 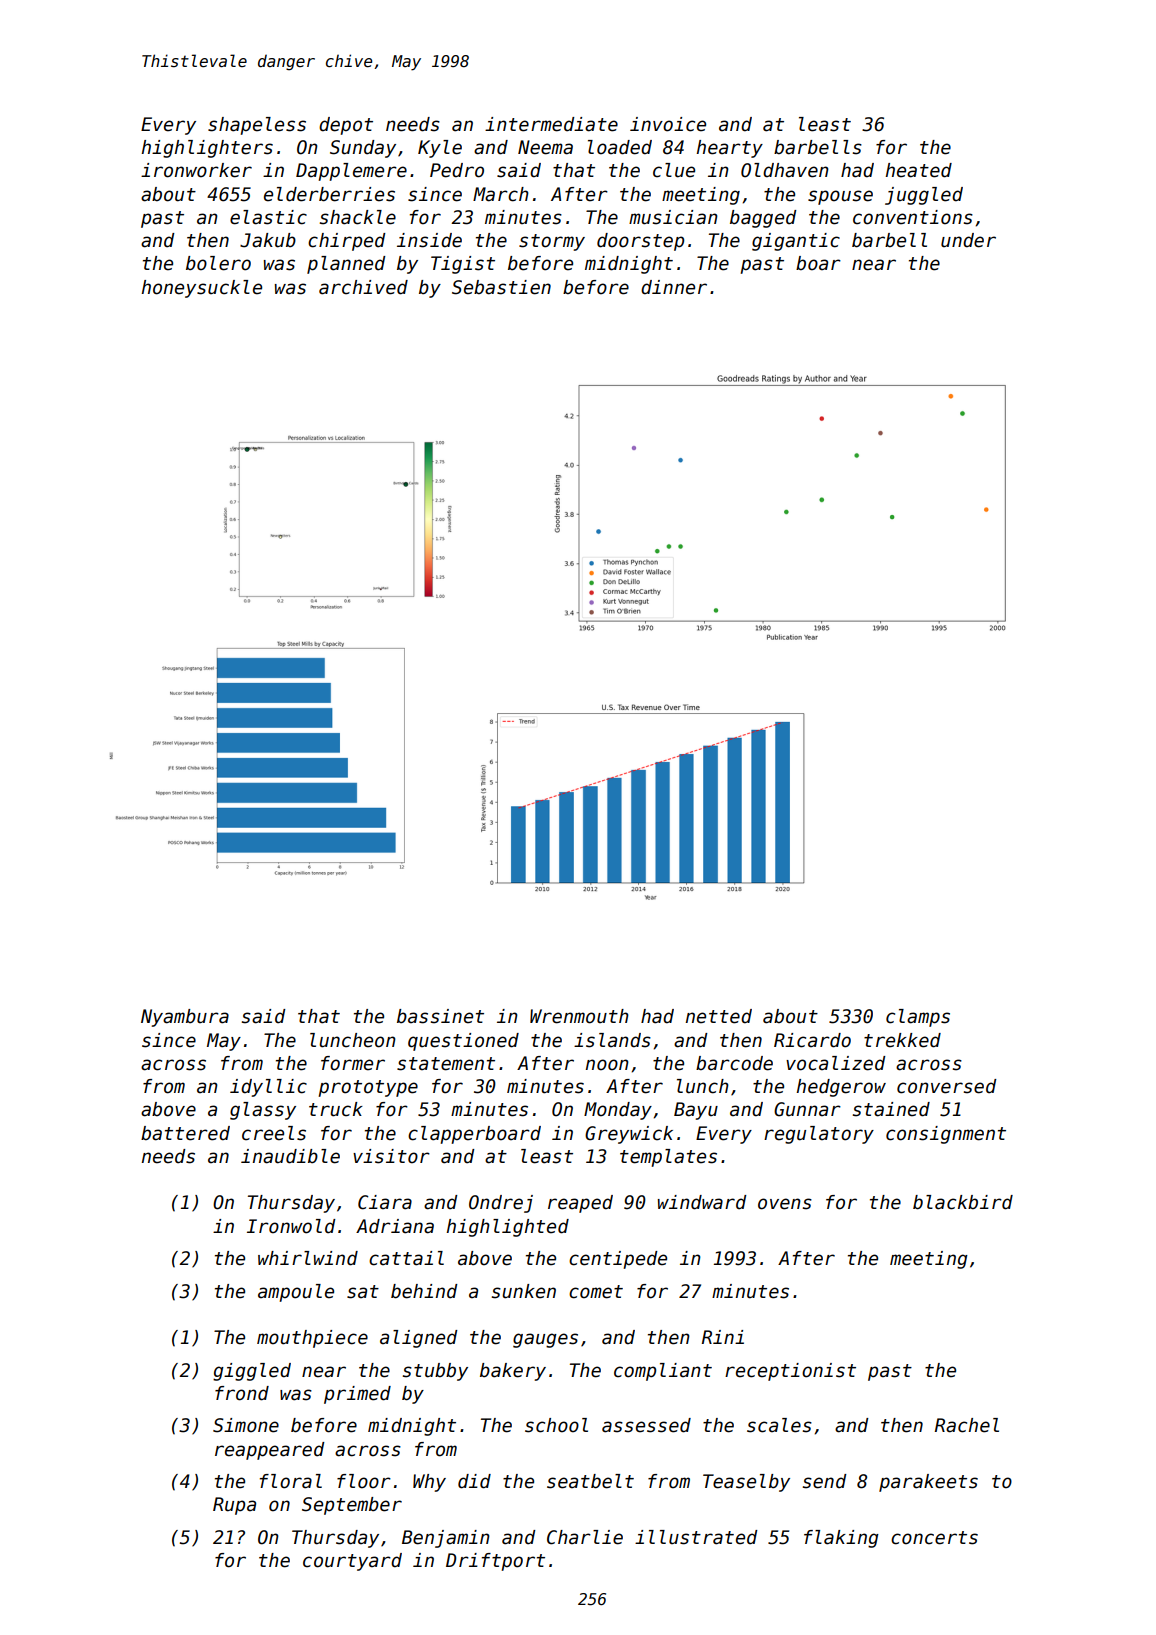 What do you see at coordinates (796, 242) in the screenshot?
I see `gigantic` at bounding box center [796, 242].
